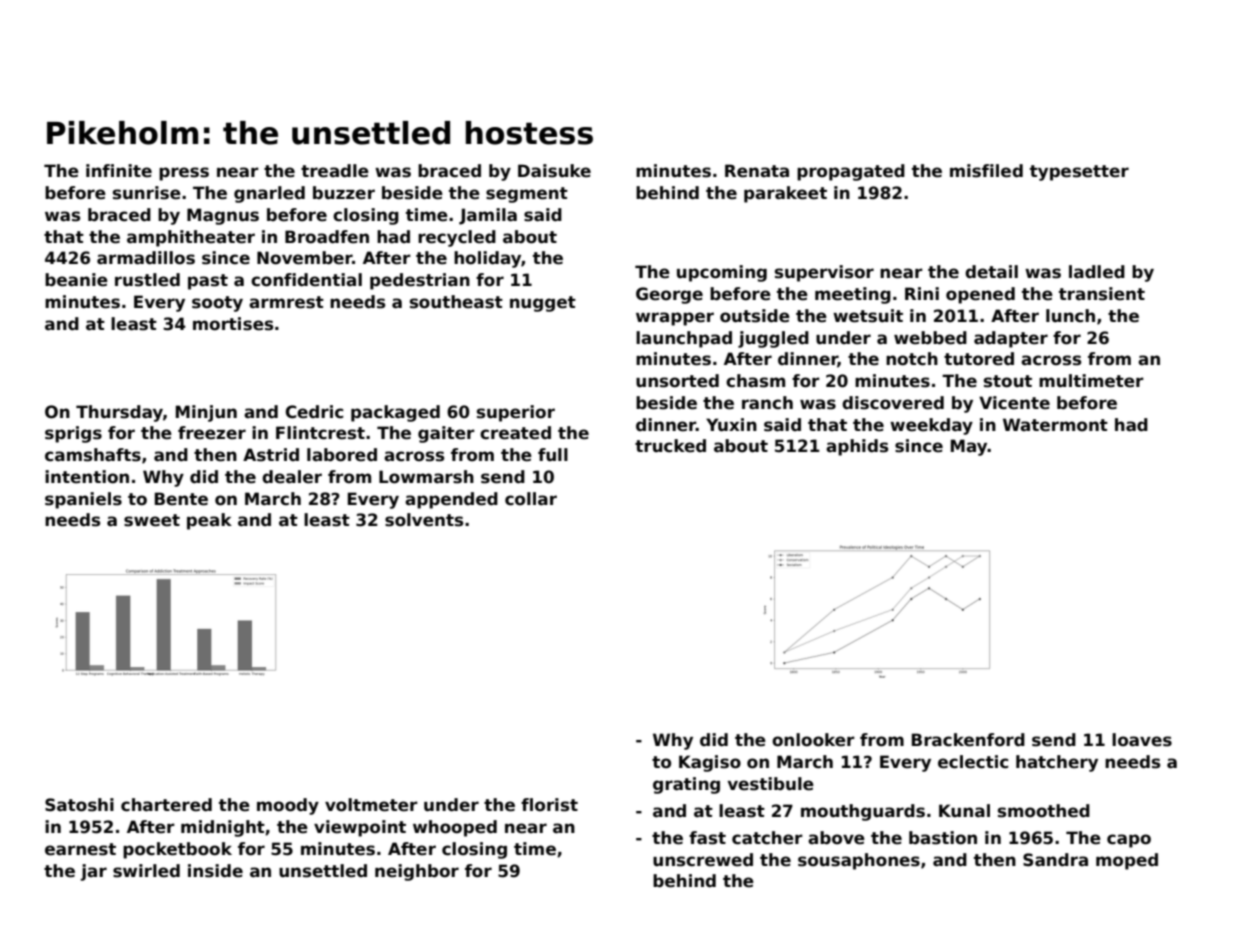 Image resolution: width=1233 pixels, height=952 pixels. What do you see at coordinates (93, 872) in the document?
I see `jar` at bounding box center [93, 872].
